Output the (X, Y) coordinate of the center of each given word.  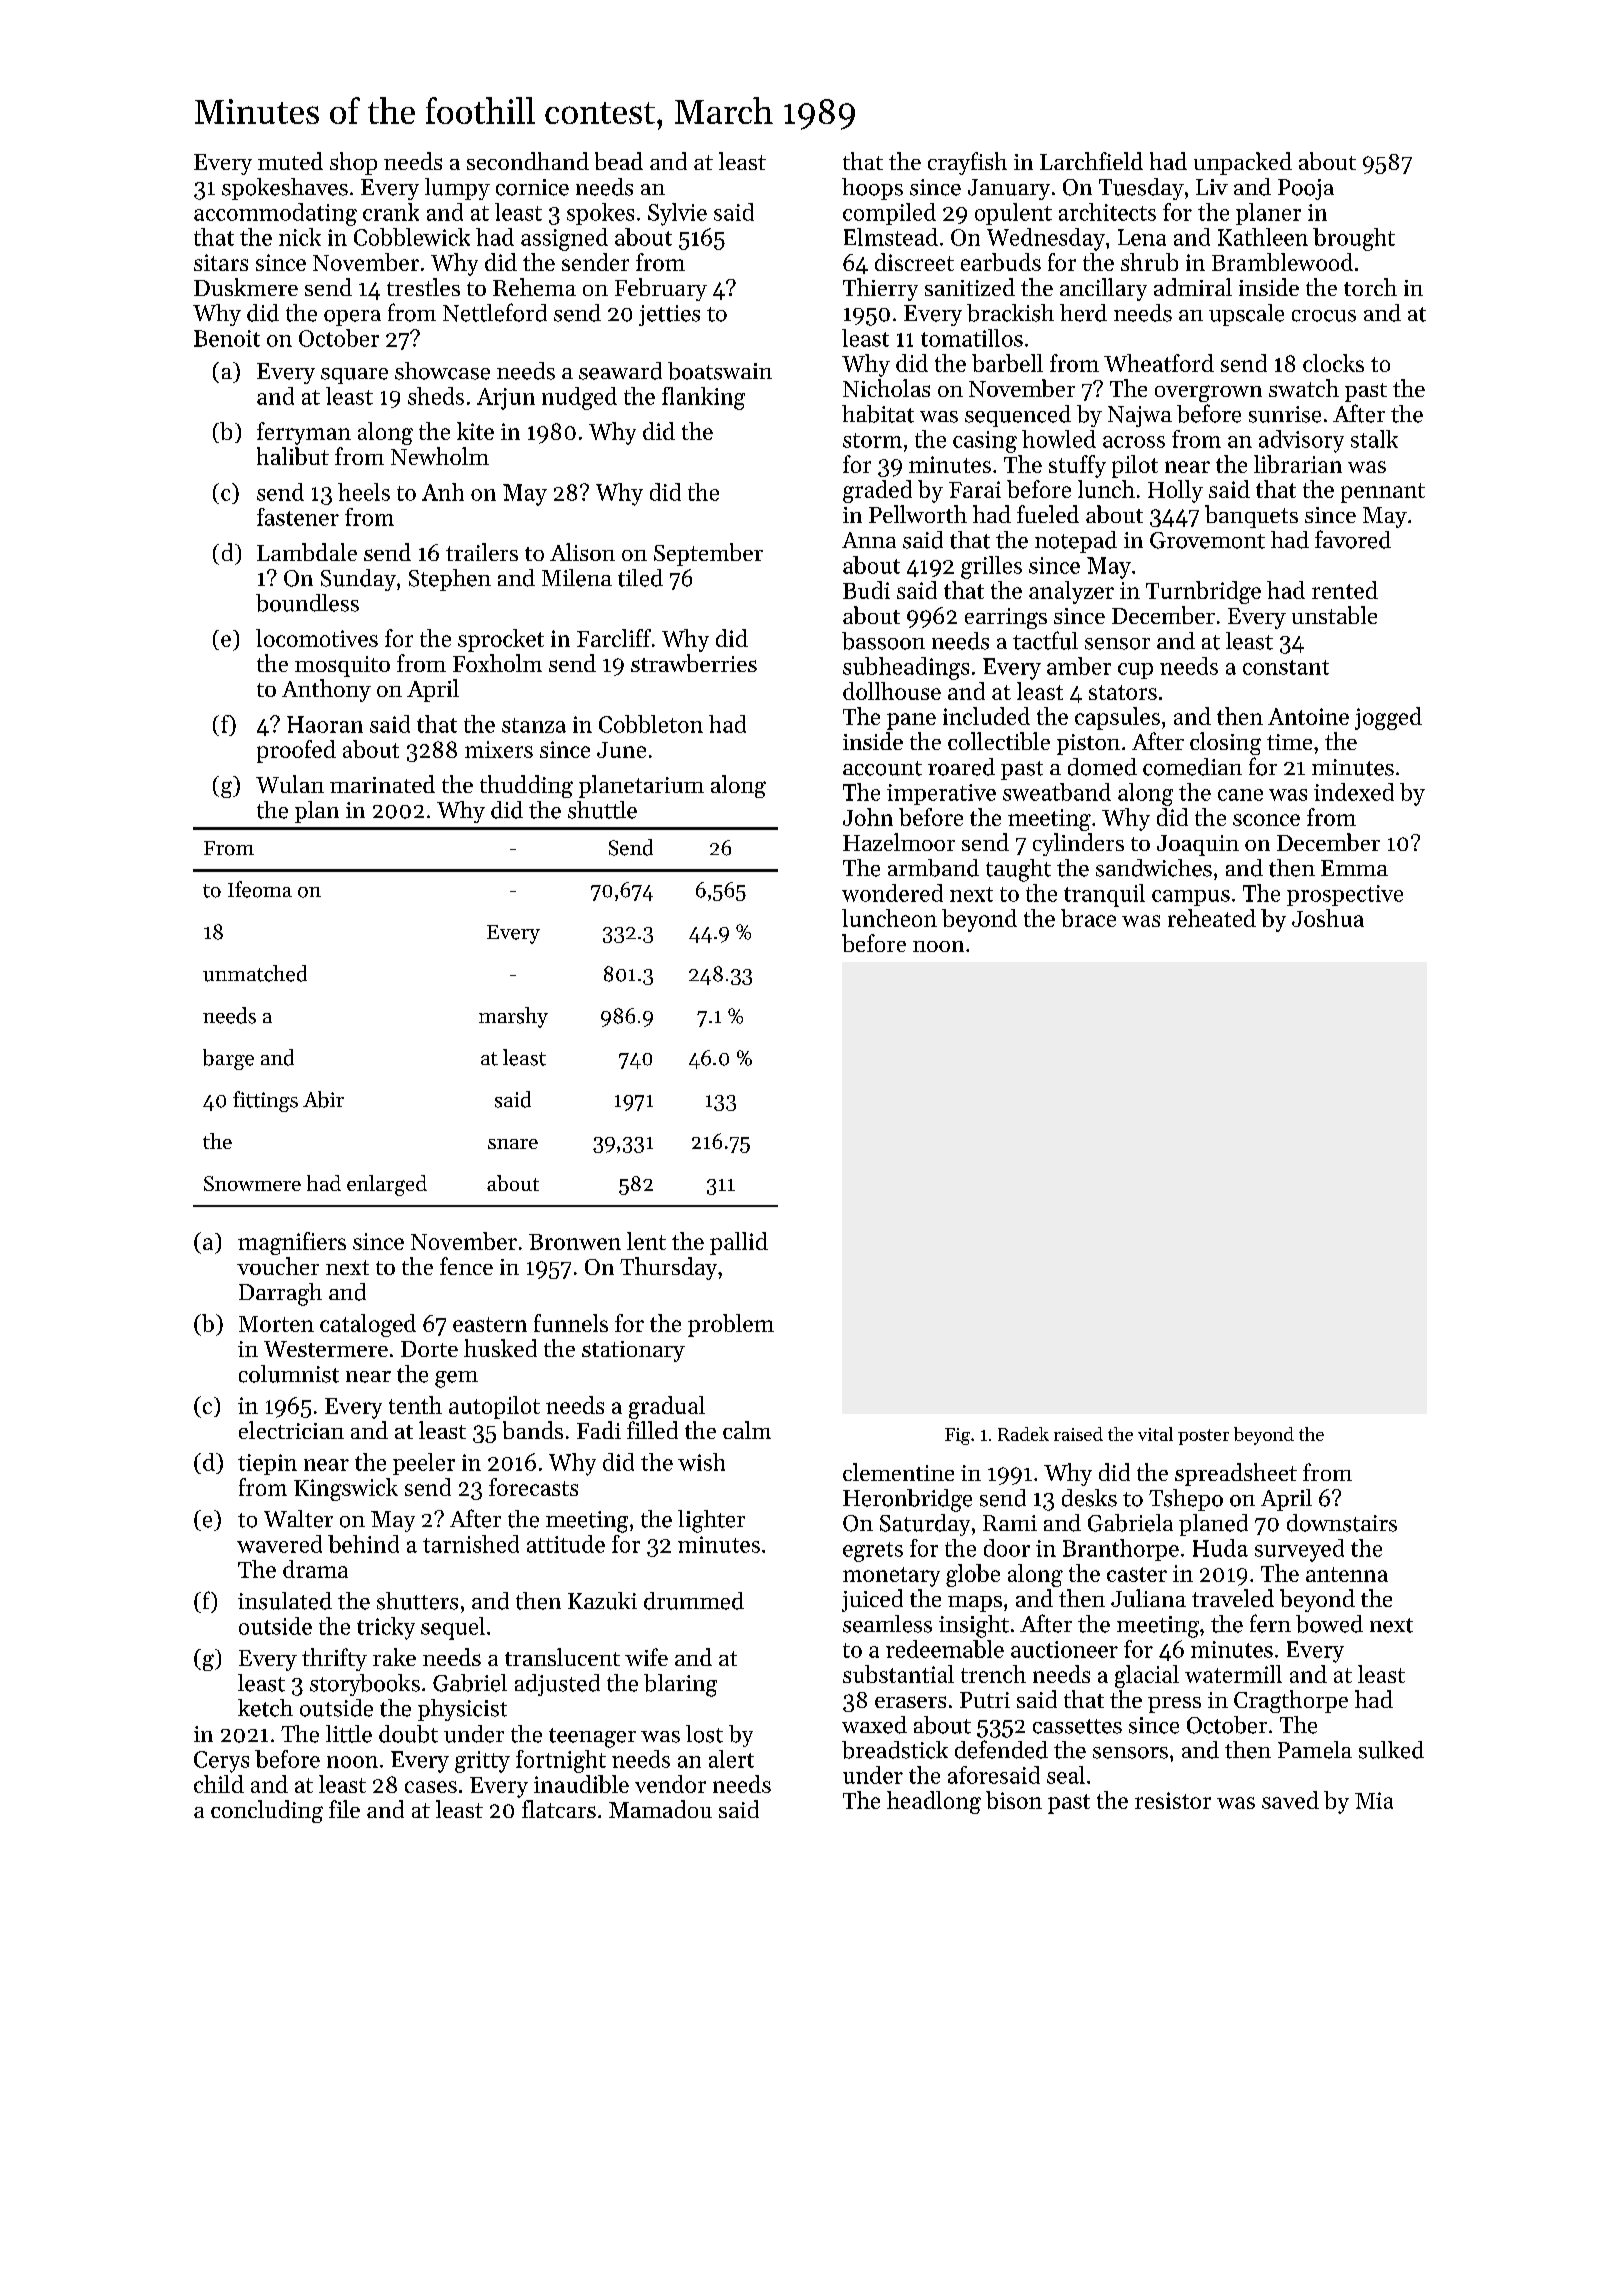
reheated (1212, 918)
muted (290, 161)
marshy (513, 1017)
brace (1088, 918)
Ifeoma (260, 889)
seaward (620, 371)
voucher (278, 1266)
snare (513, 1144)
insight (974, 1626)
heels (364, 492)
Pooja (1306, 189)
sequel (453, 1628)
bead (619, 161)
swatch (1304, 388)
